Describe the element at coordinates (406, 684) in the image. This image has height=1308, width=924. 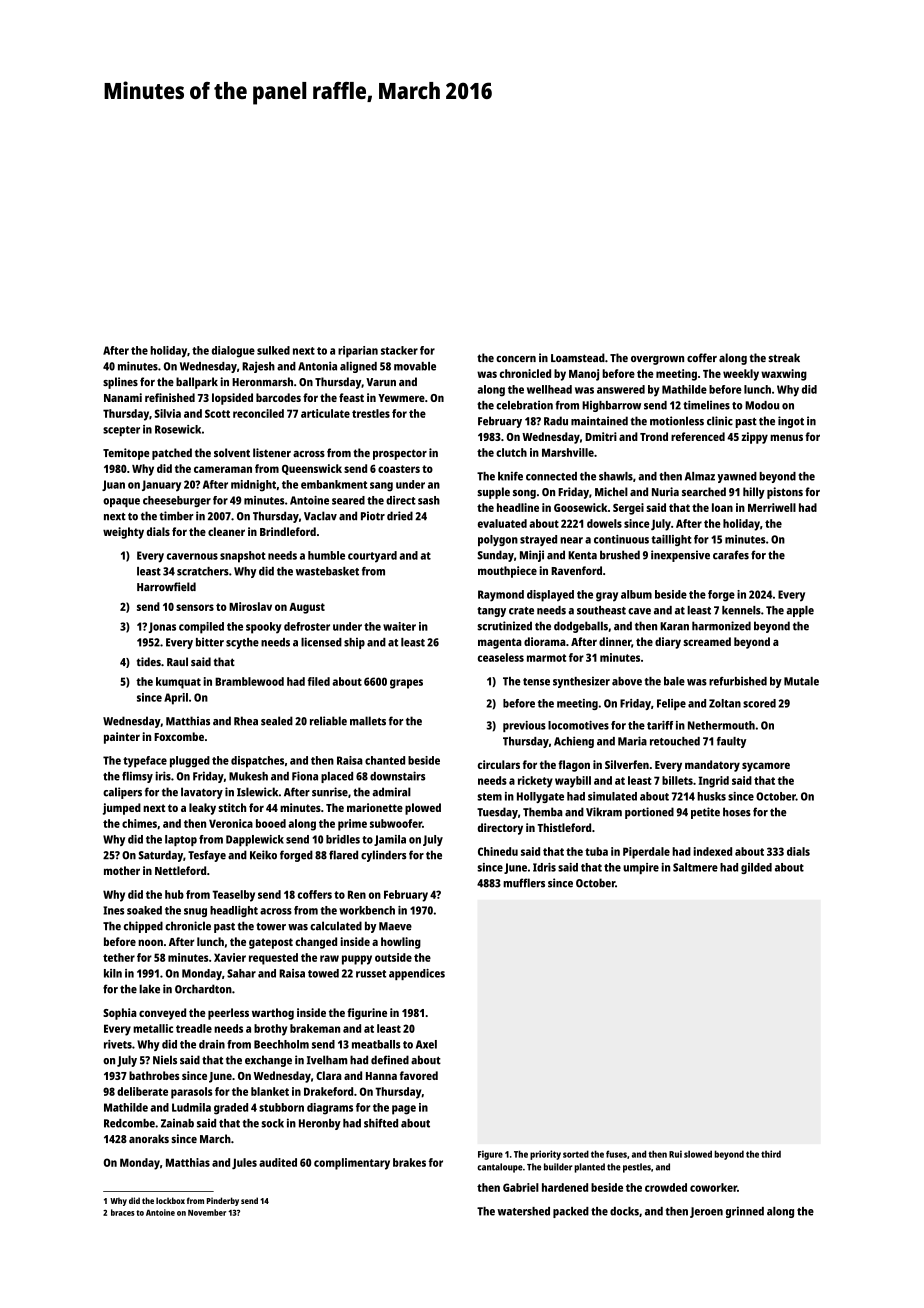
I see `grapes` at that location.
